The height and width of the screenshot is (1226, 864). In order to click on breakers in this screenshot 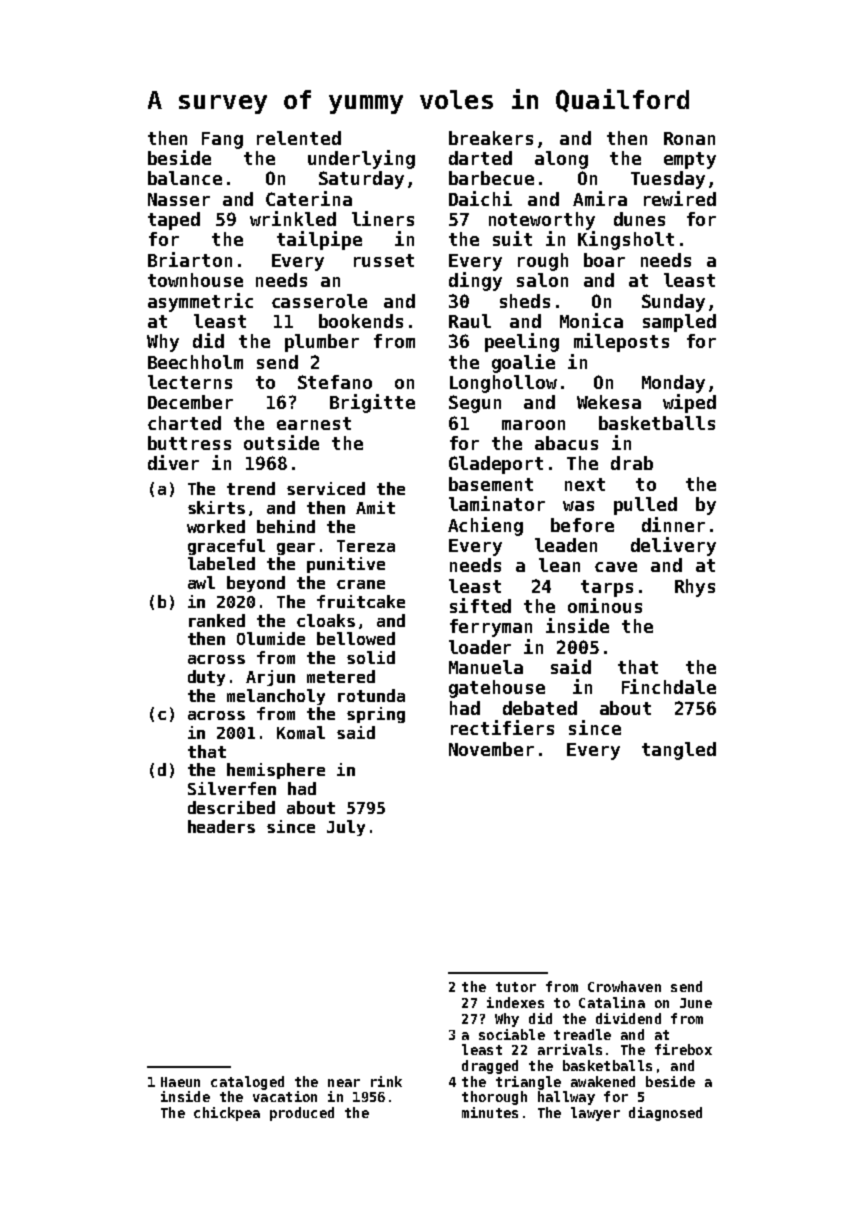, I will do `click(491, 138)`.
